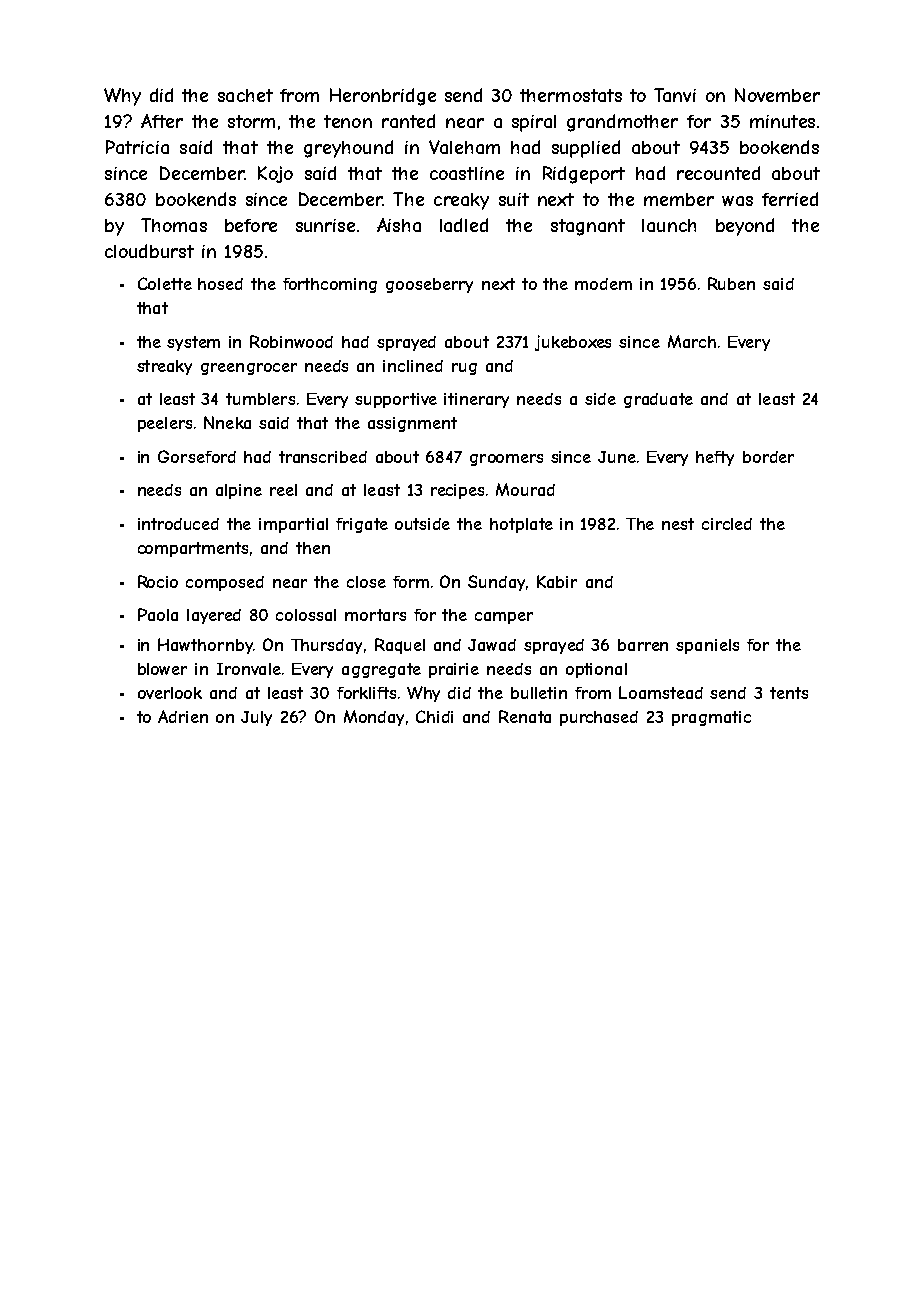 This image has height=1308, width=924. I want to click on Monday, so click(374, 718).
